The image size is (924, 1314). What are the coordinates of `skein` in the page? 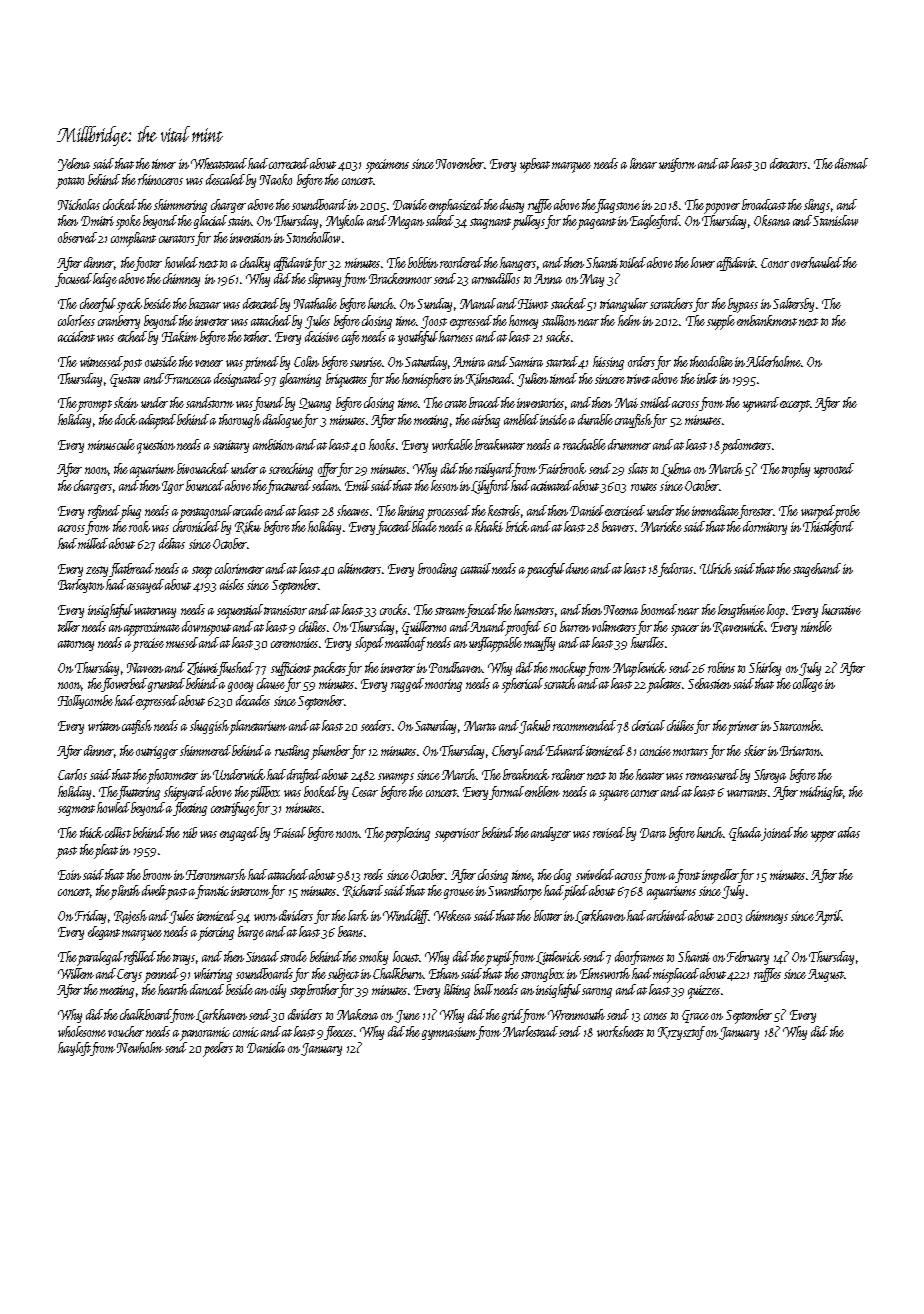 It's located at (126, 402).
